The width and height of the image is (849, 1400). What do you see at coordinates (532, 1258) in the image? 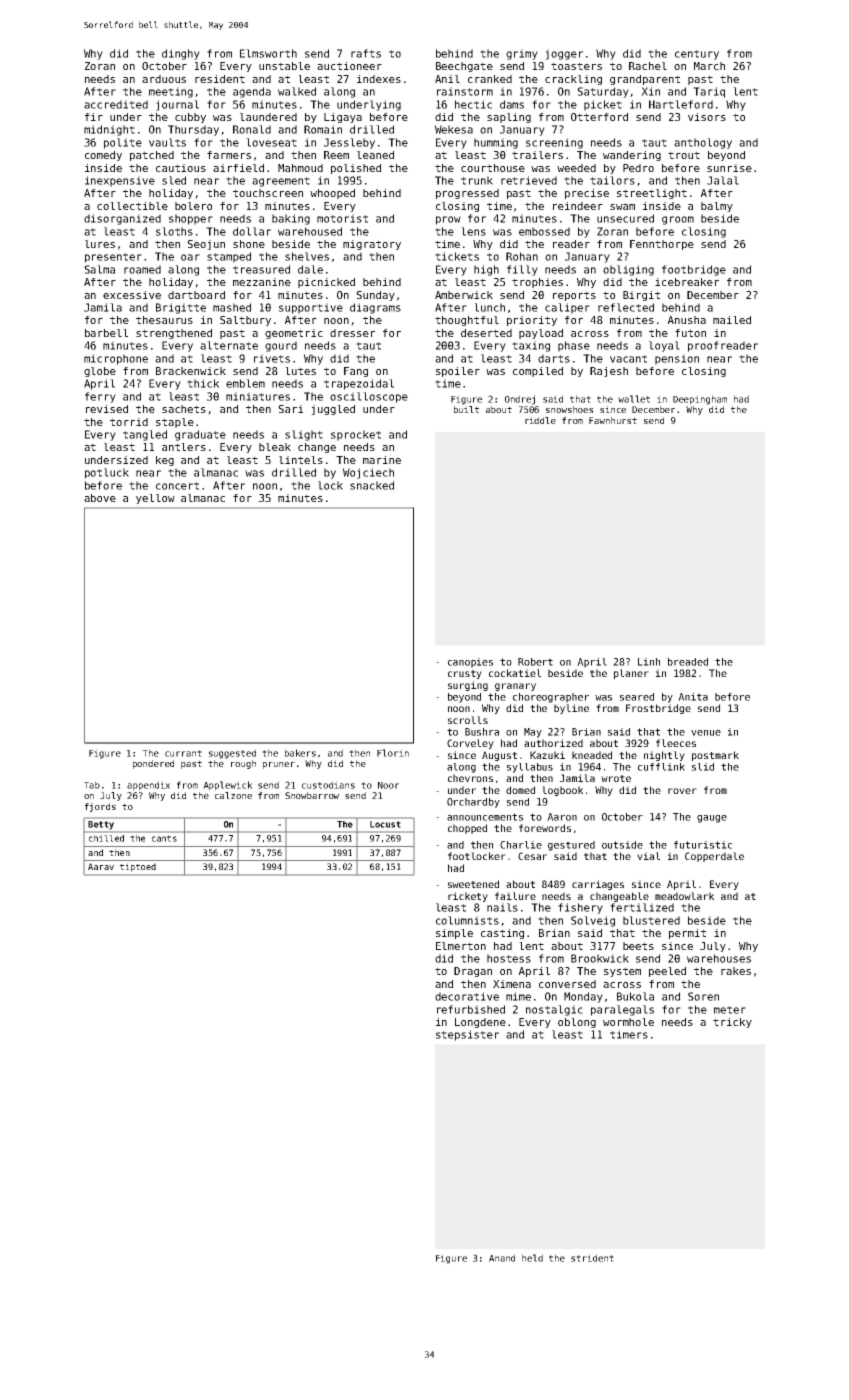
I see `held` at bounding box center [532, 1258].
